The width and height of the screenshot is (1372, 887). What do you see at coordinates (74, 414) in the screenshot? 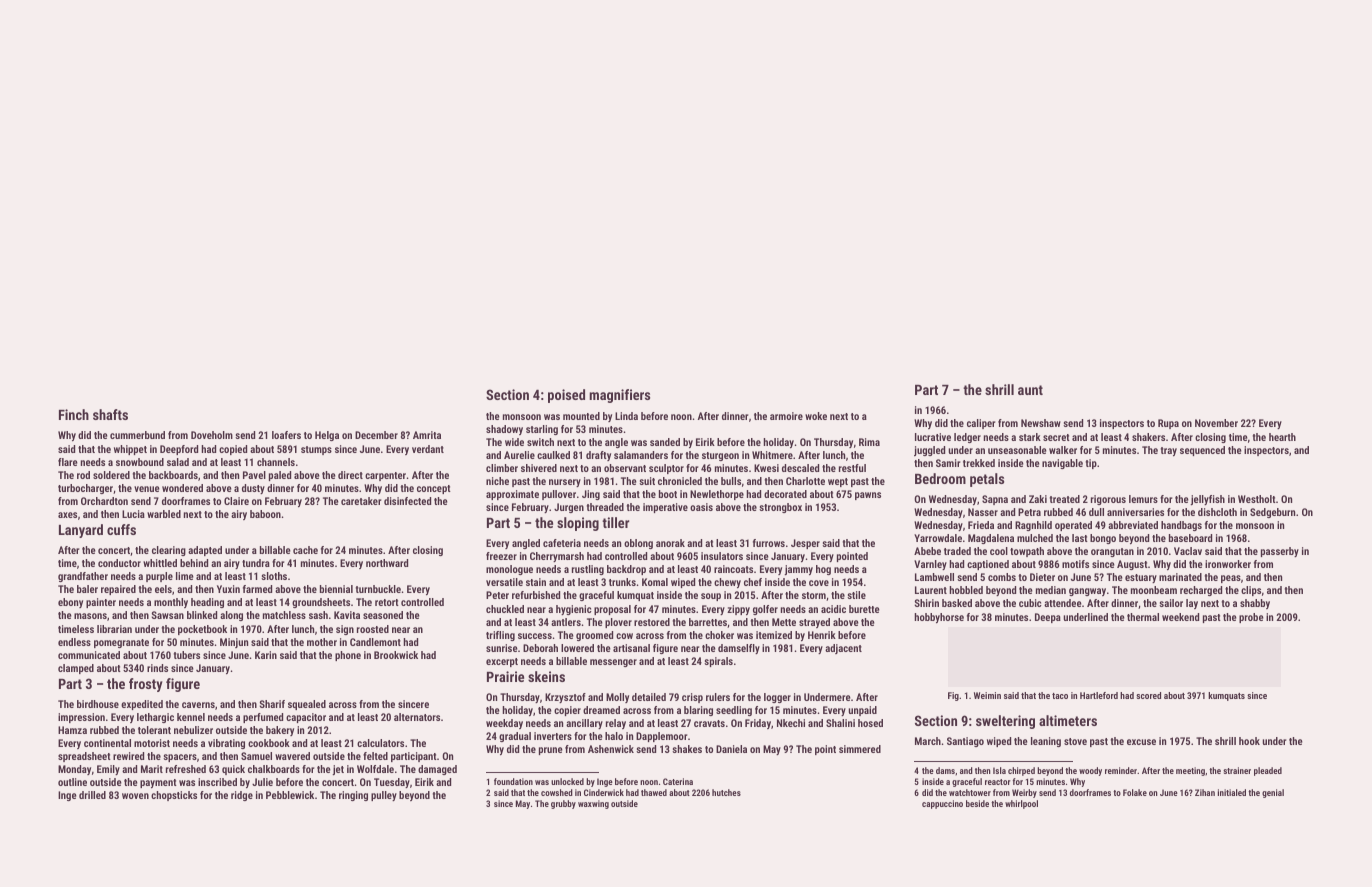
I see `Finch` at bounding box center [74, 414].
